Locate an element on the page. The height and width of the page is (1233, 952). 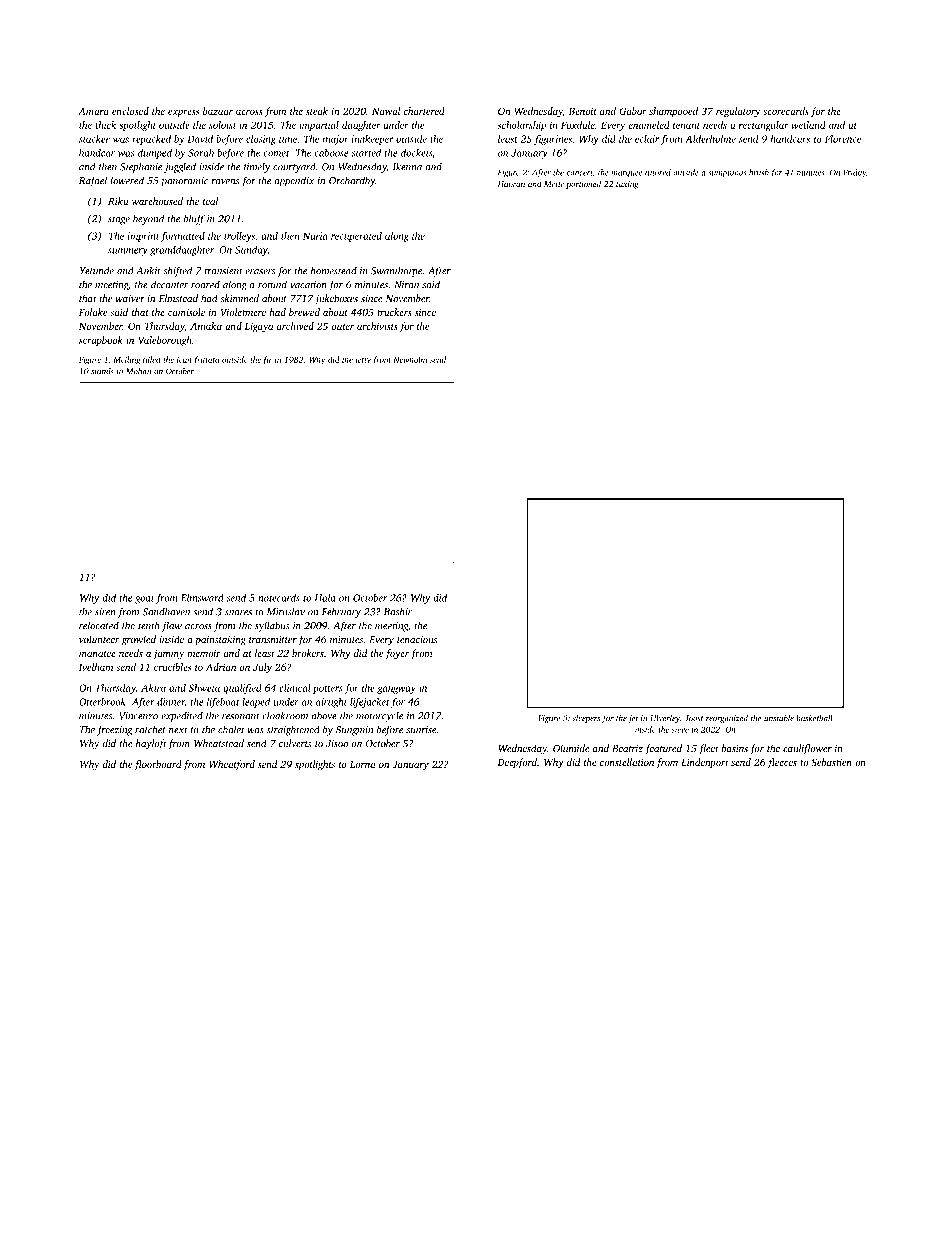
Newholm is located at coordinates (410, 359).
